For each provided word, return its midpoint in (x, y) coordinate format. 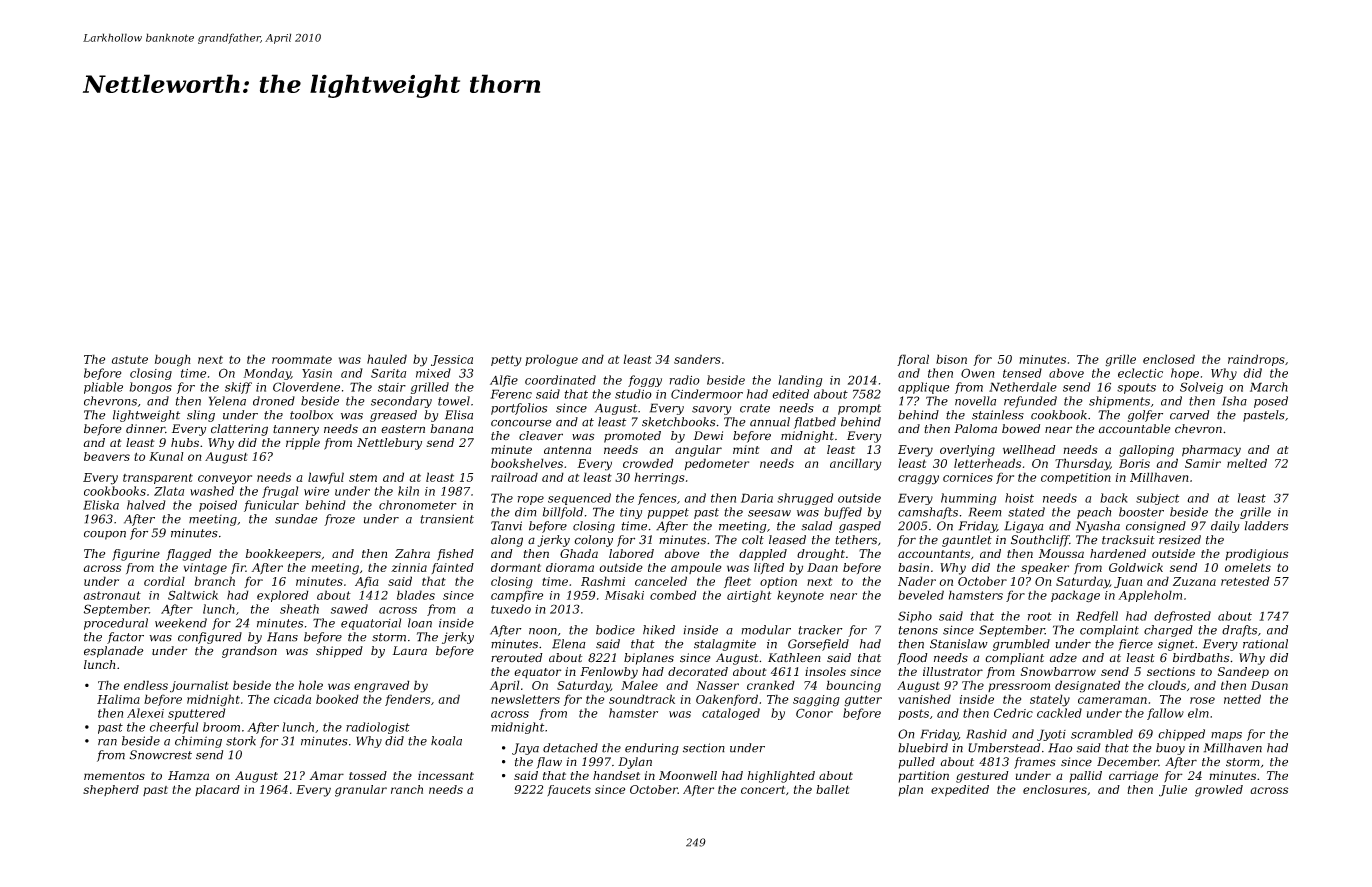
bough (173, 360)
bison (951, 359)
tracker (820, 630)
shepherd (111, 790)
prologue (551, 360)
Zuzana (1194, 581)
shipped (339, 652)
